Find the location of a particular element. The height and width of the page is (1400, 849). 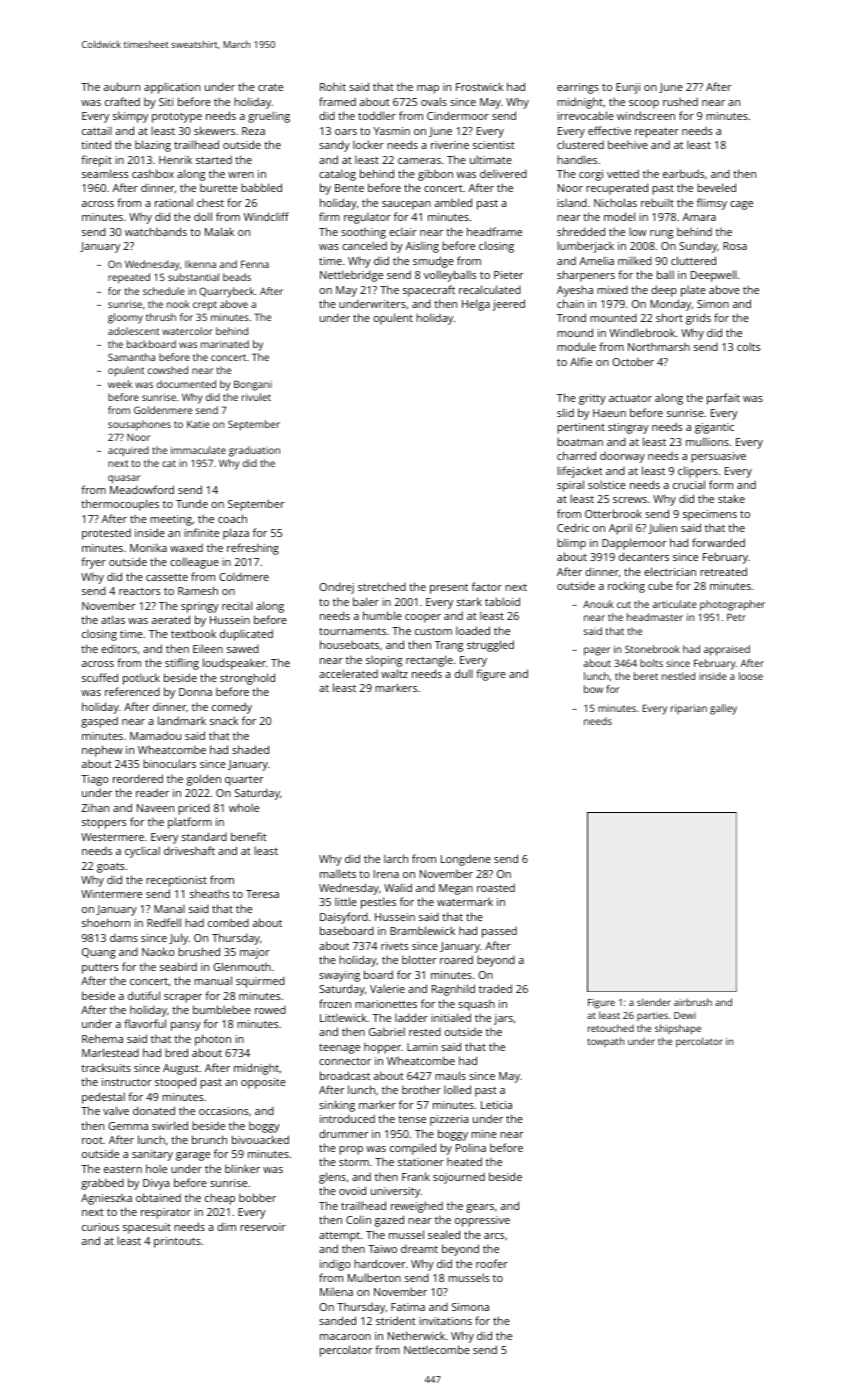

occasions is located at coordinates (223, 1111).
